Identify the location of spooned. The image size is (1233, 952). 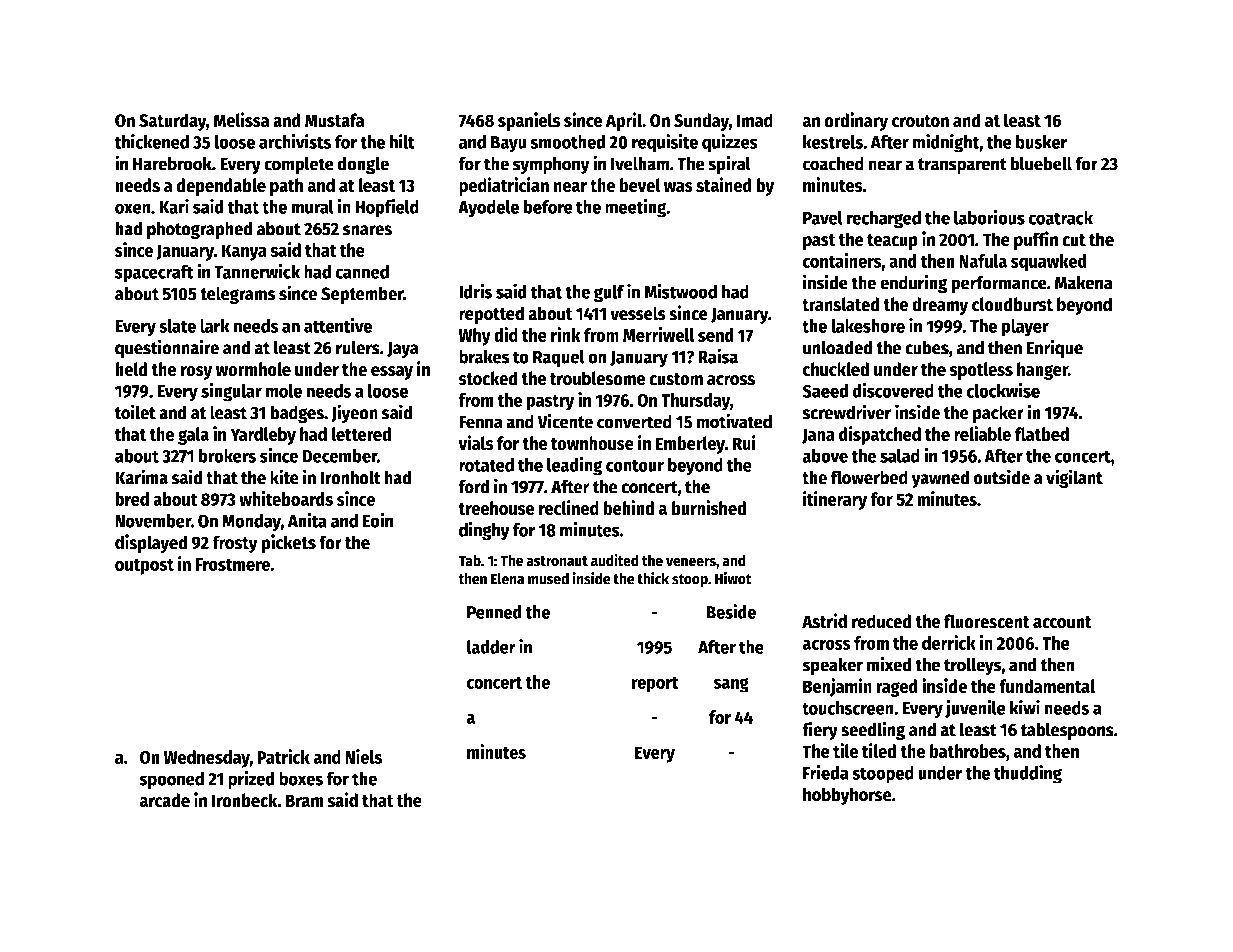
(171, 780).
